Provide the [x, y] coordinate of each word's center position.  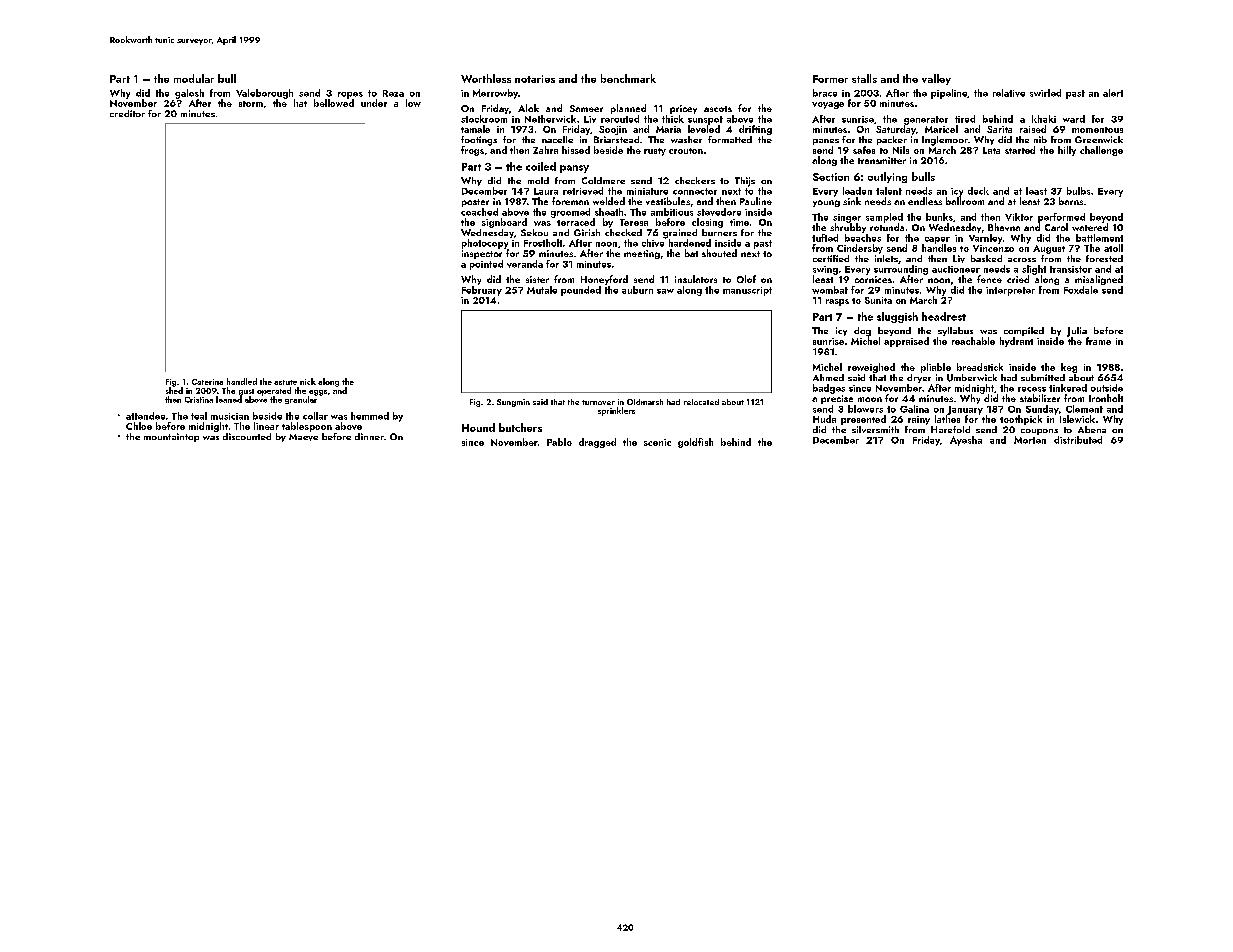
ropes [350, 95]
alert [1113, 93]
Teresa [634, 222]
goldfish [695, 443]
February [482, 291]
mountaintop [171, 437]
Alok [528, 108]
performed [1061, 218]
